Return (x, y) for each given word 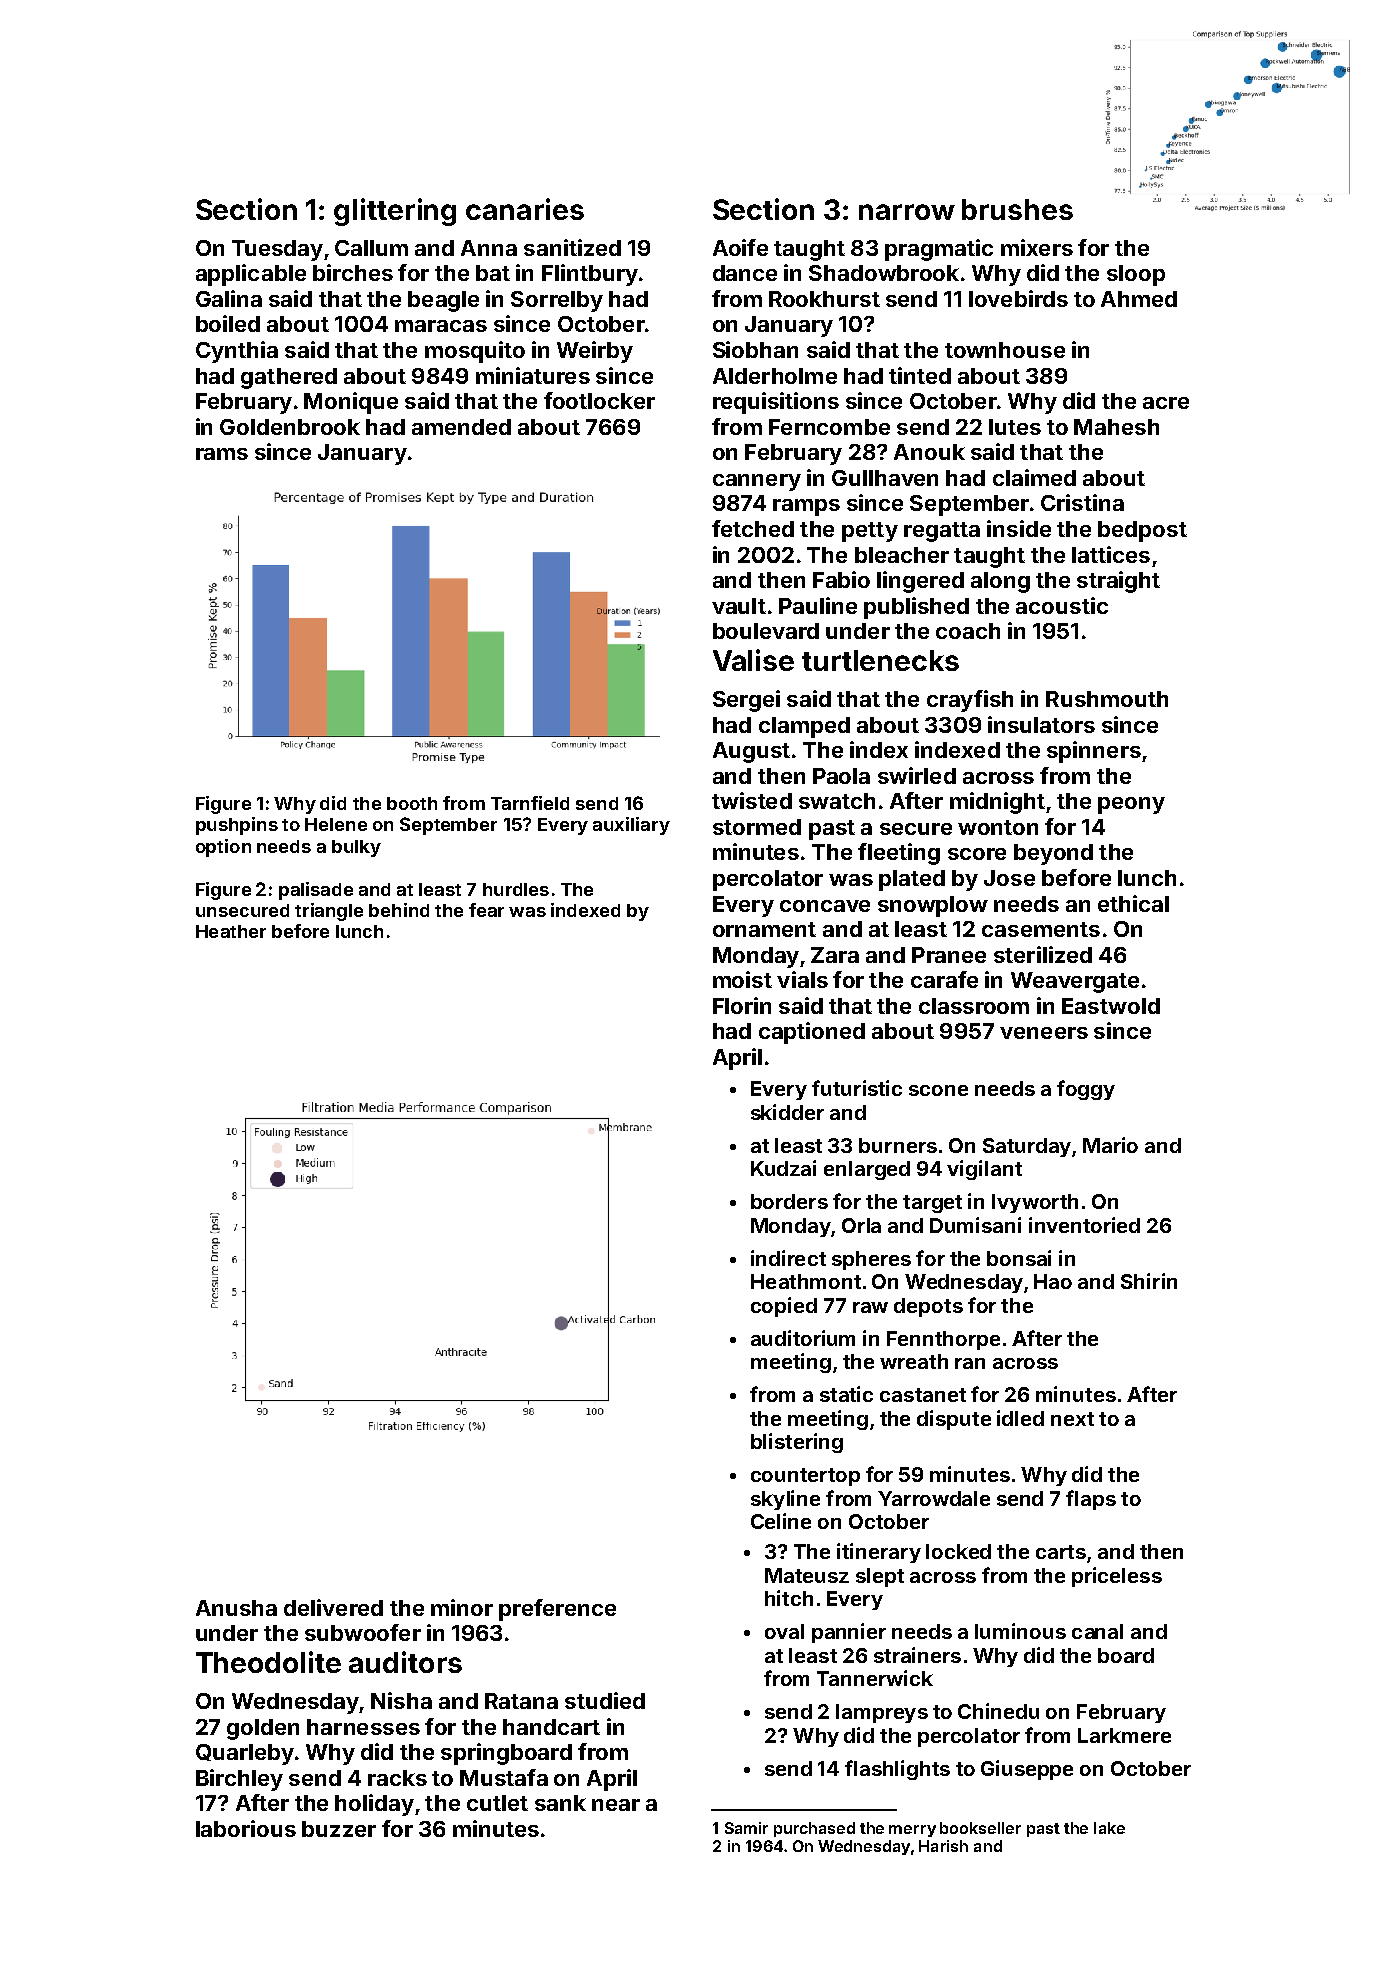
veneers (1044, 1033)
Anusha (236, 1608)
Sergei (746, 701)
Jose (1009, 878)
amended (461, 427)
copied (784, 1307)
